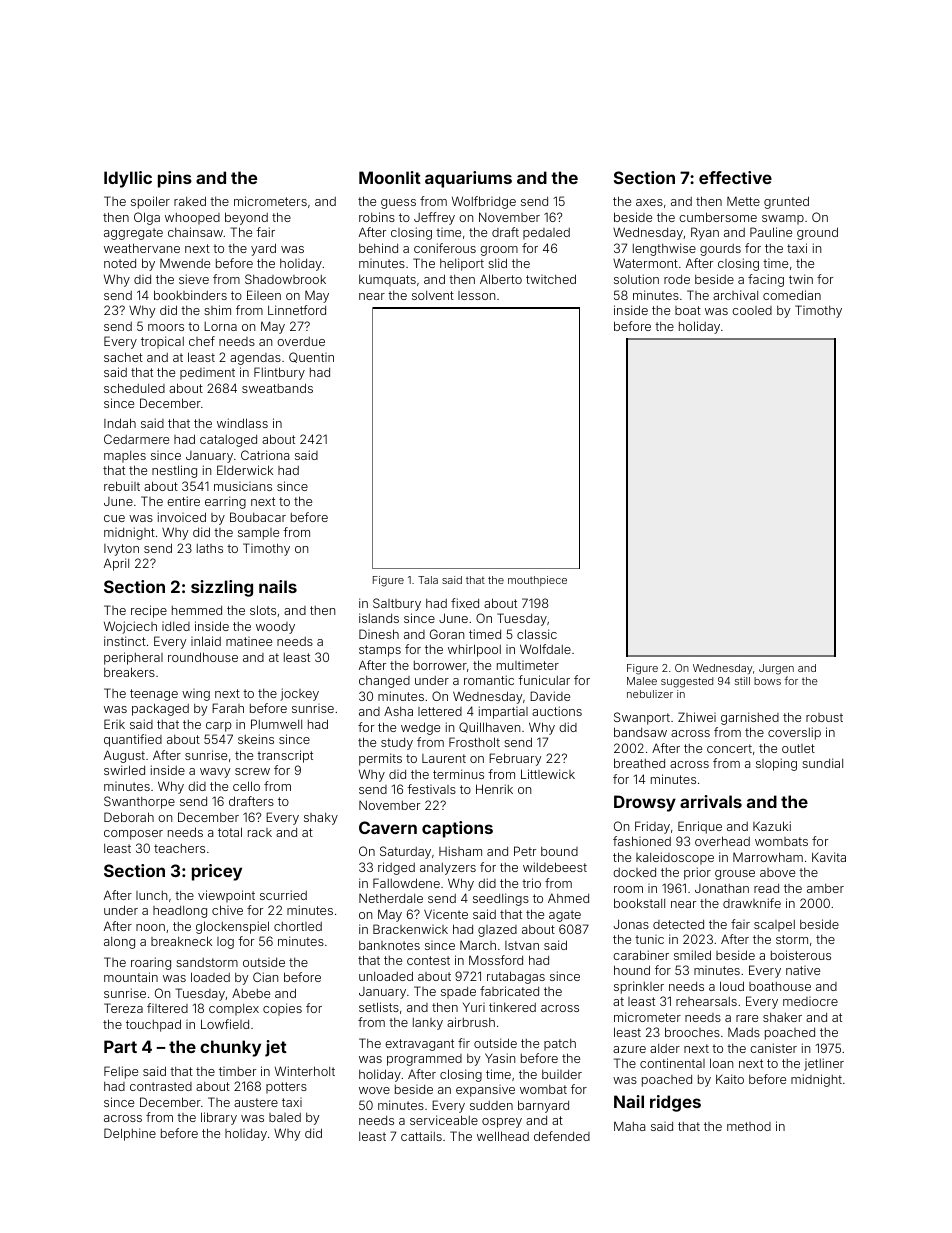 This image has height=1233, width=952. What do you see at coordinates (424, 1060) in the image?
I see `programmed` at bounding box center [424, 1060].
